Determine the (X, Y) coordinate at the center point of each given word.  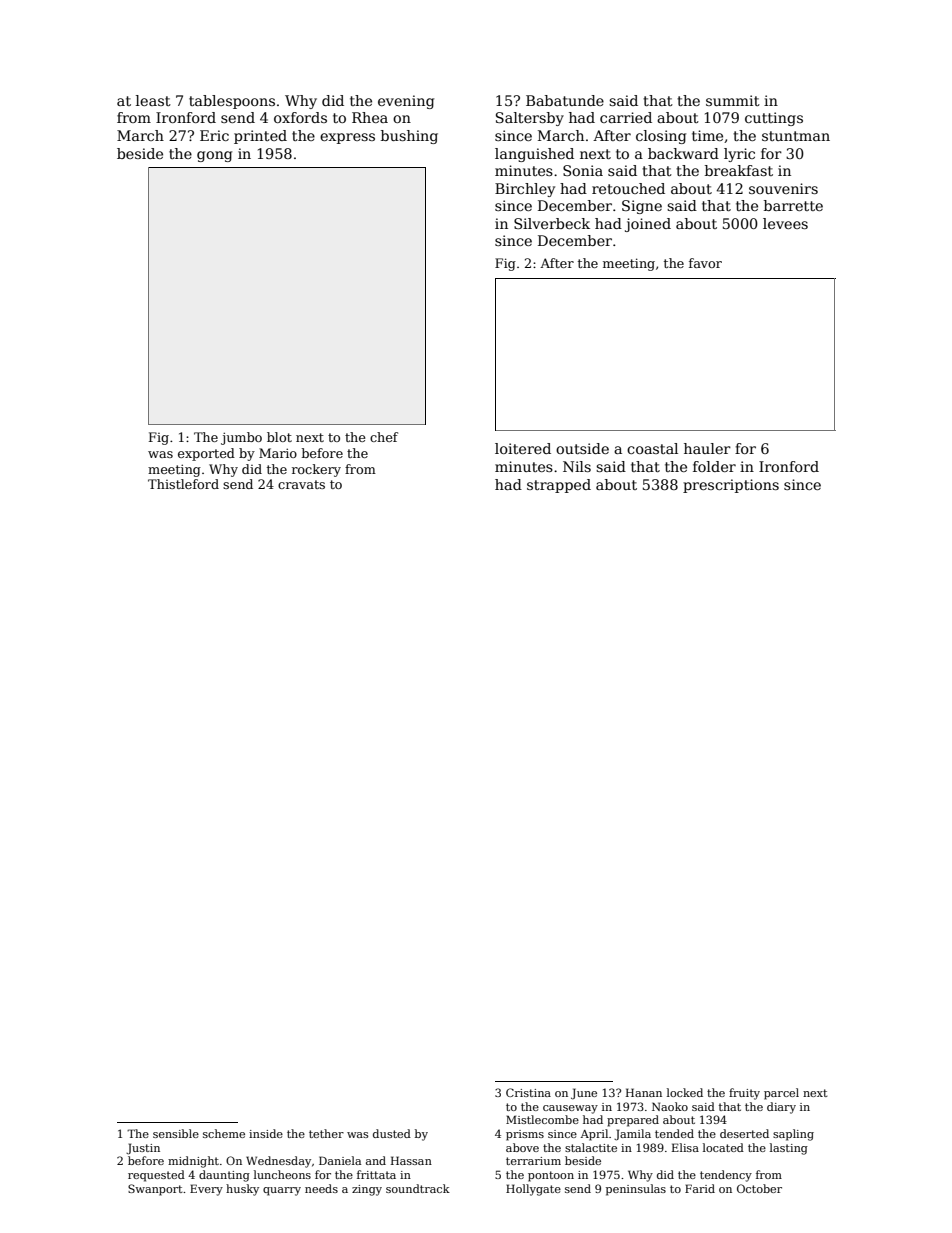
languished (534, 155)
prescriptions (731, 486)
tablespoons (232, 102)
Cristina (528, 1092)
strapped (559, 486)
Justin (143, 1149)
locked (685, 1092)
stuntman (796, 136)
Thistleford (183, 484)
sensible (176, 1133)
